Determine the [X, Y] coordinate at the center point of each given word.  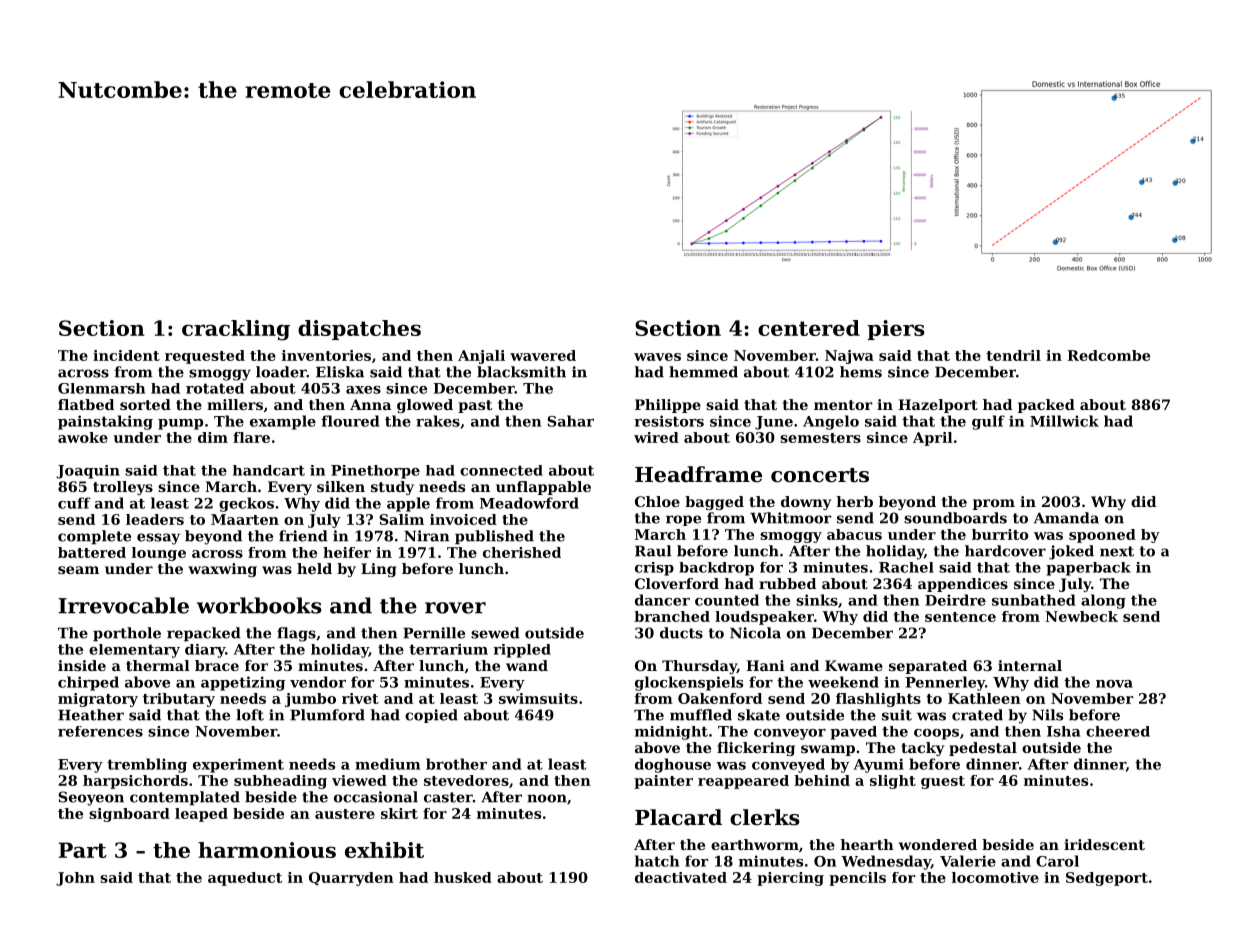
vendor [318, 682]
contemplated [185, 798]
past [475, 406]
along [1103, 601]
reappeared [743, 782]
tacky [922, 749]
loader [281, 372]
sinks [817, 600]
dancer [662, 600]
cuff [74, 503]
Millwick [1064, 421]
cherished [522, 552]
